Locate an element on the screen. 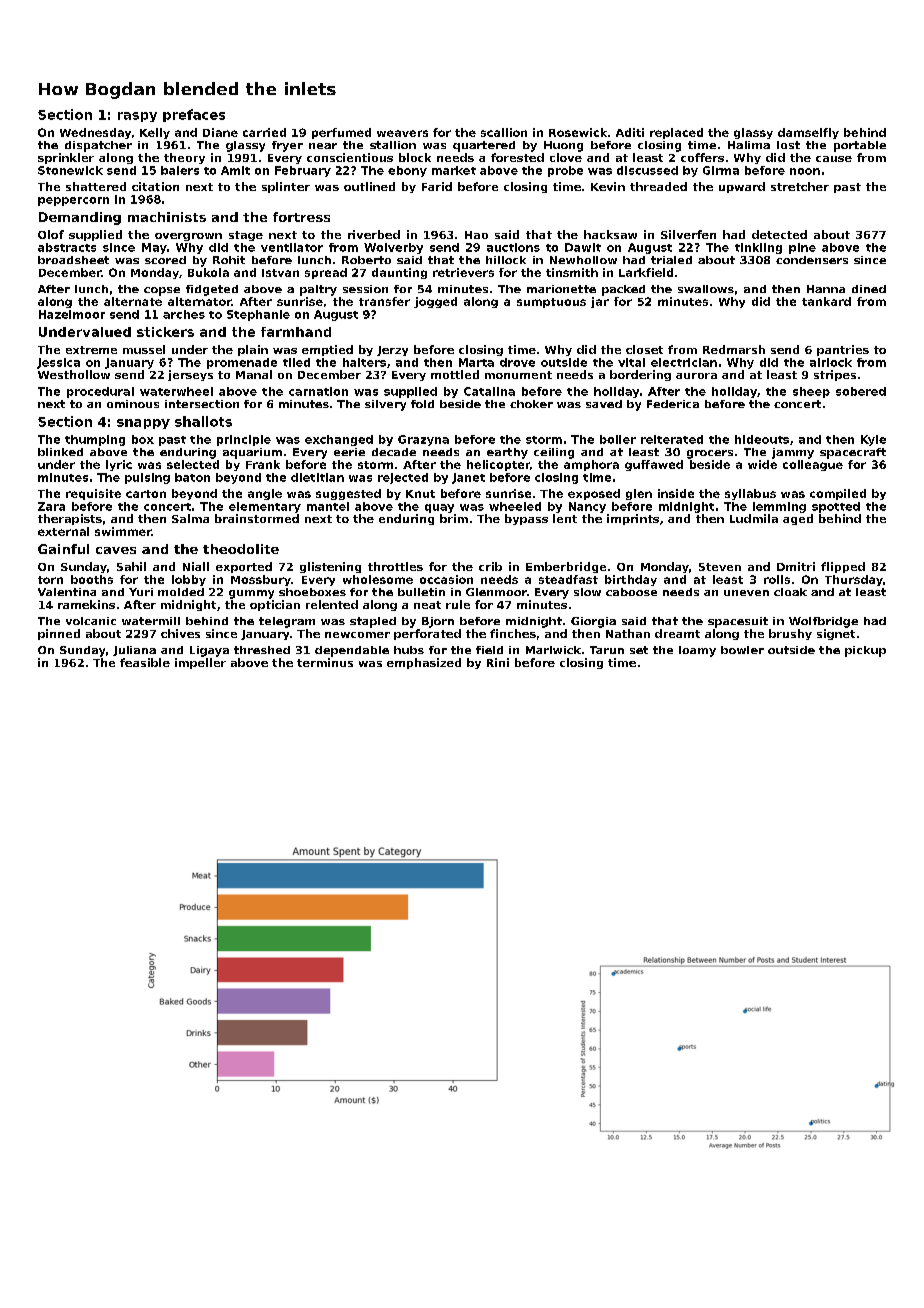 The width and height of the screenshot is (924, 1308). feasible is located at coordinates (145, 662).
